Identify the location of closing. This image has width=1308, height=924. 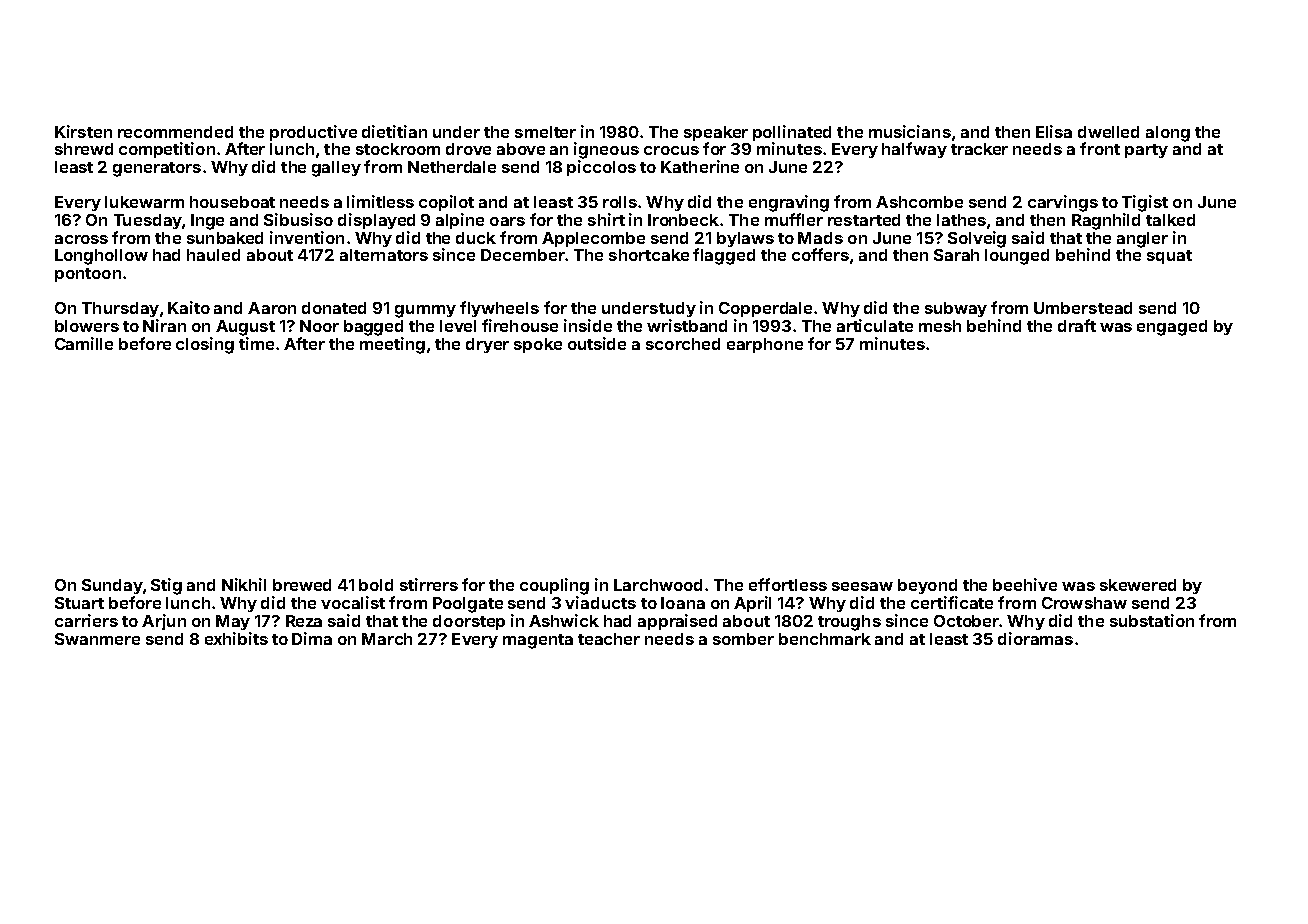
(205, 345).
